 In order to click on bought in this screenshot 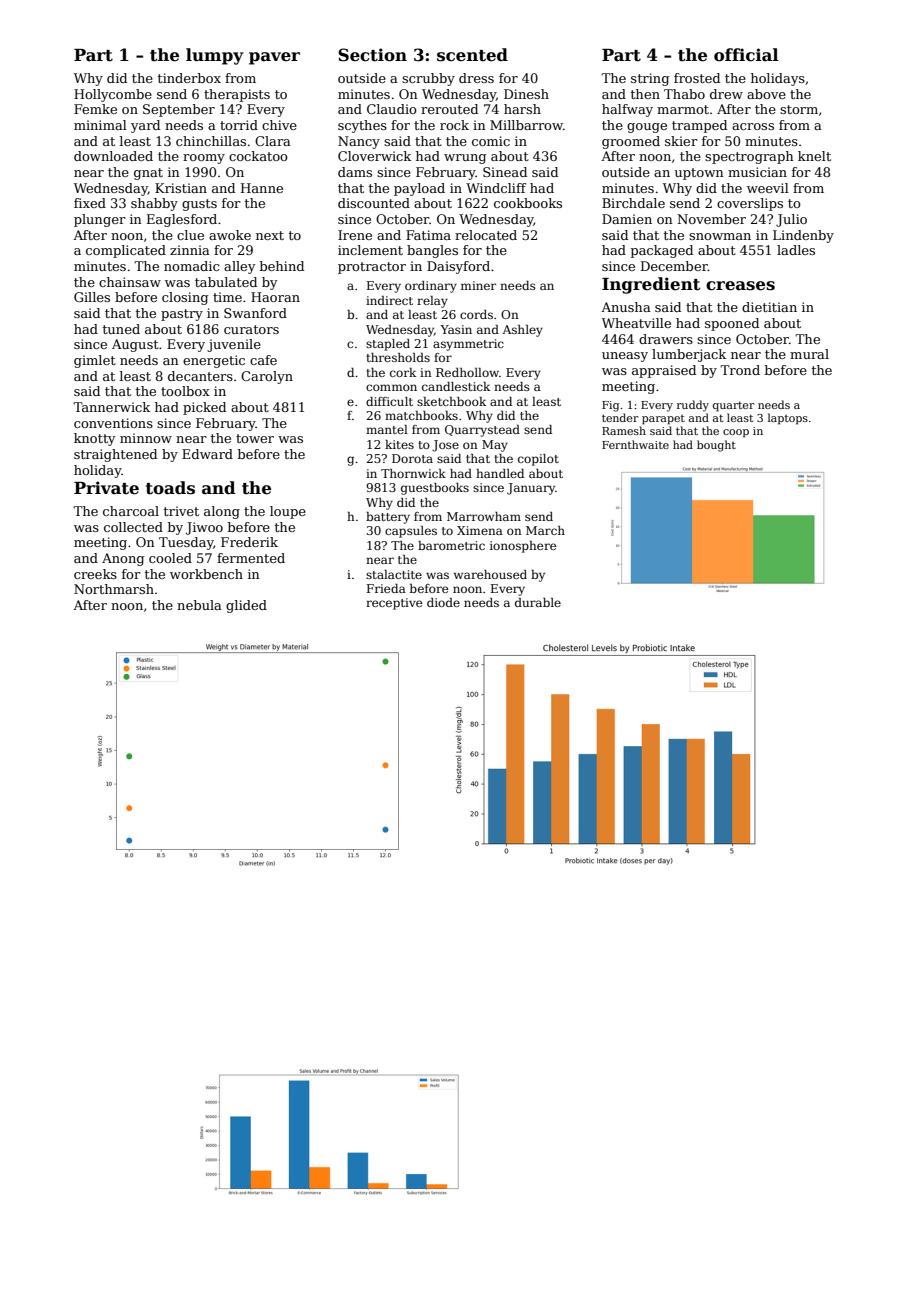, I will do `click(716, 446)`.
